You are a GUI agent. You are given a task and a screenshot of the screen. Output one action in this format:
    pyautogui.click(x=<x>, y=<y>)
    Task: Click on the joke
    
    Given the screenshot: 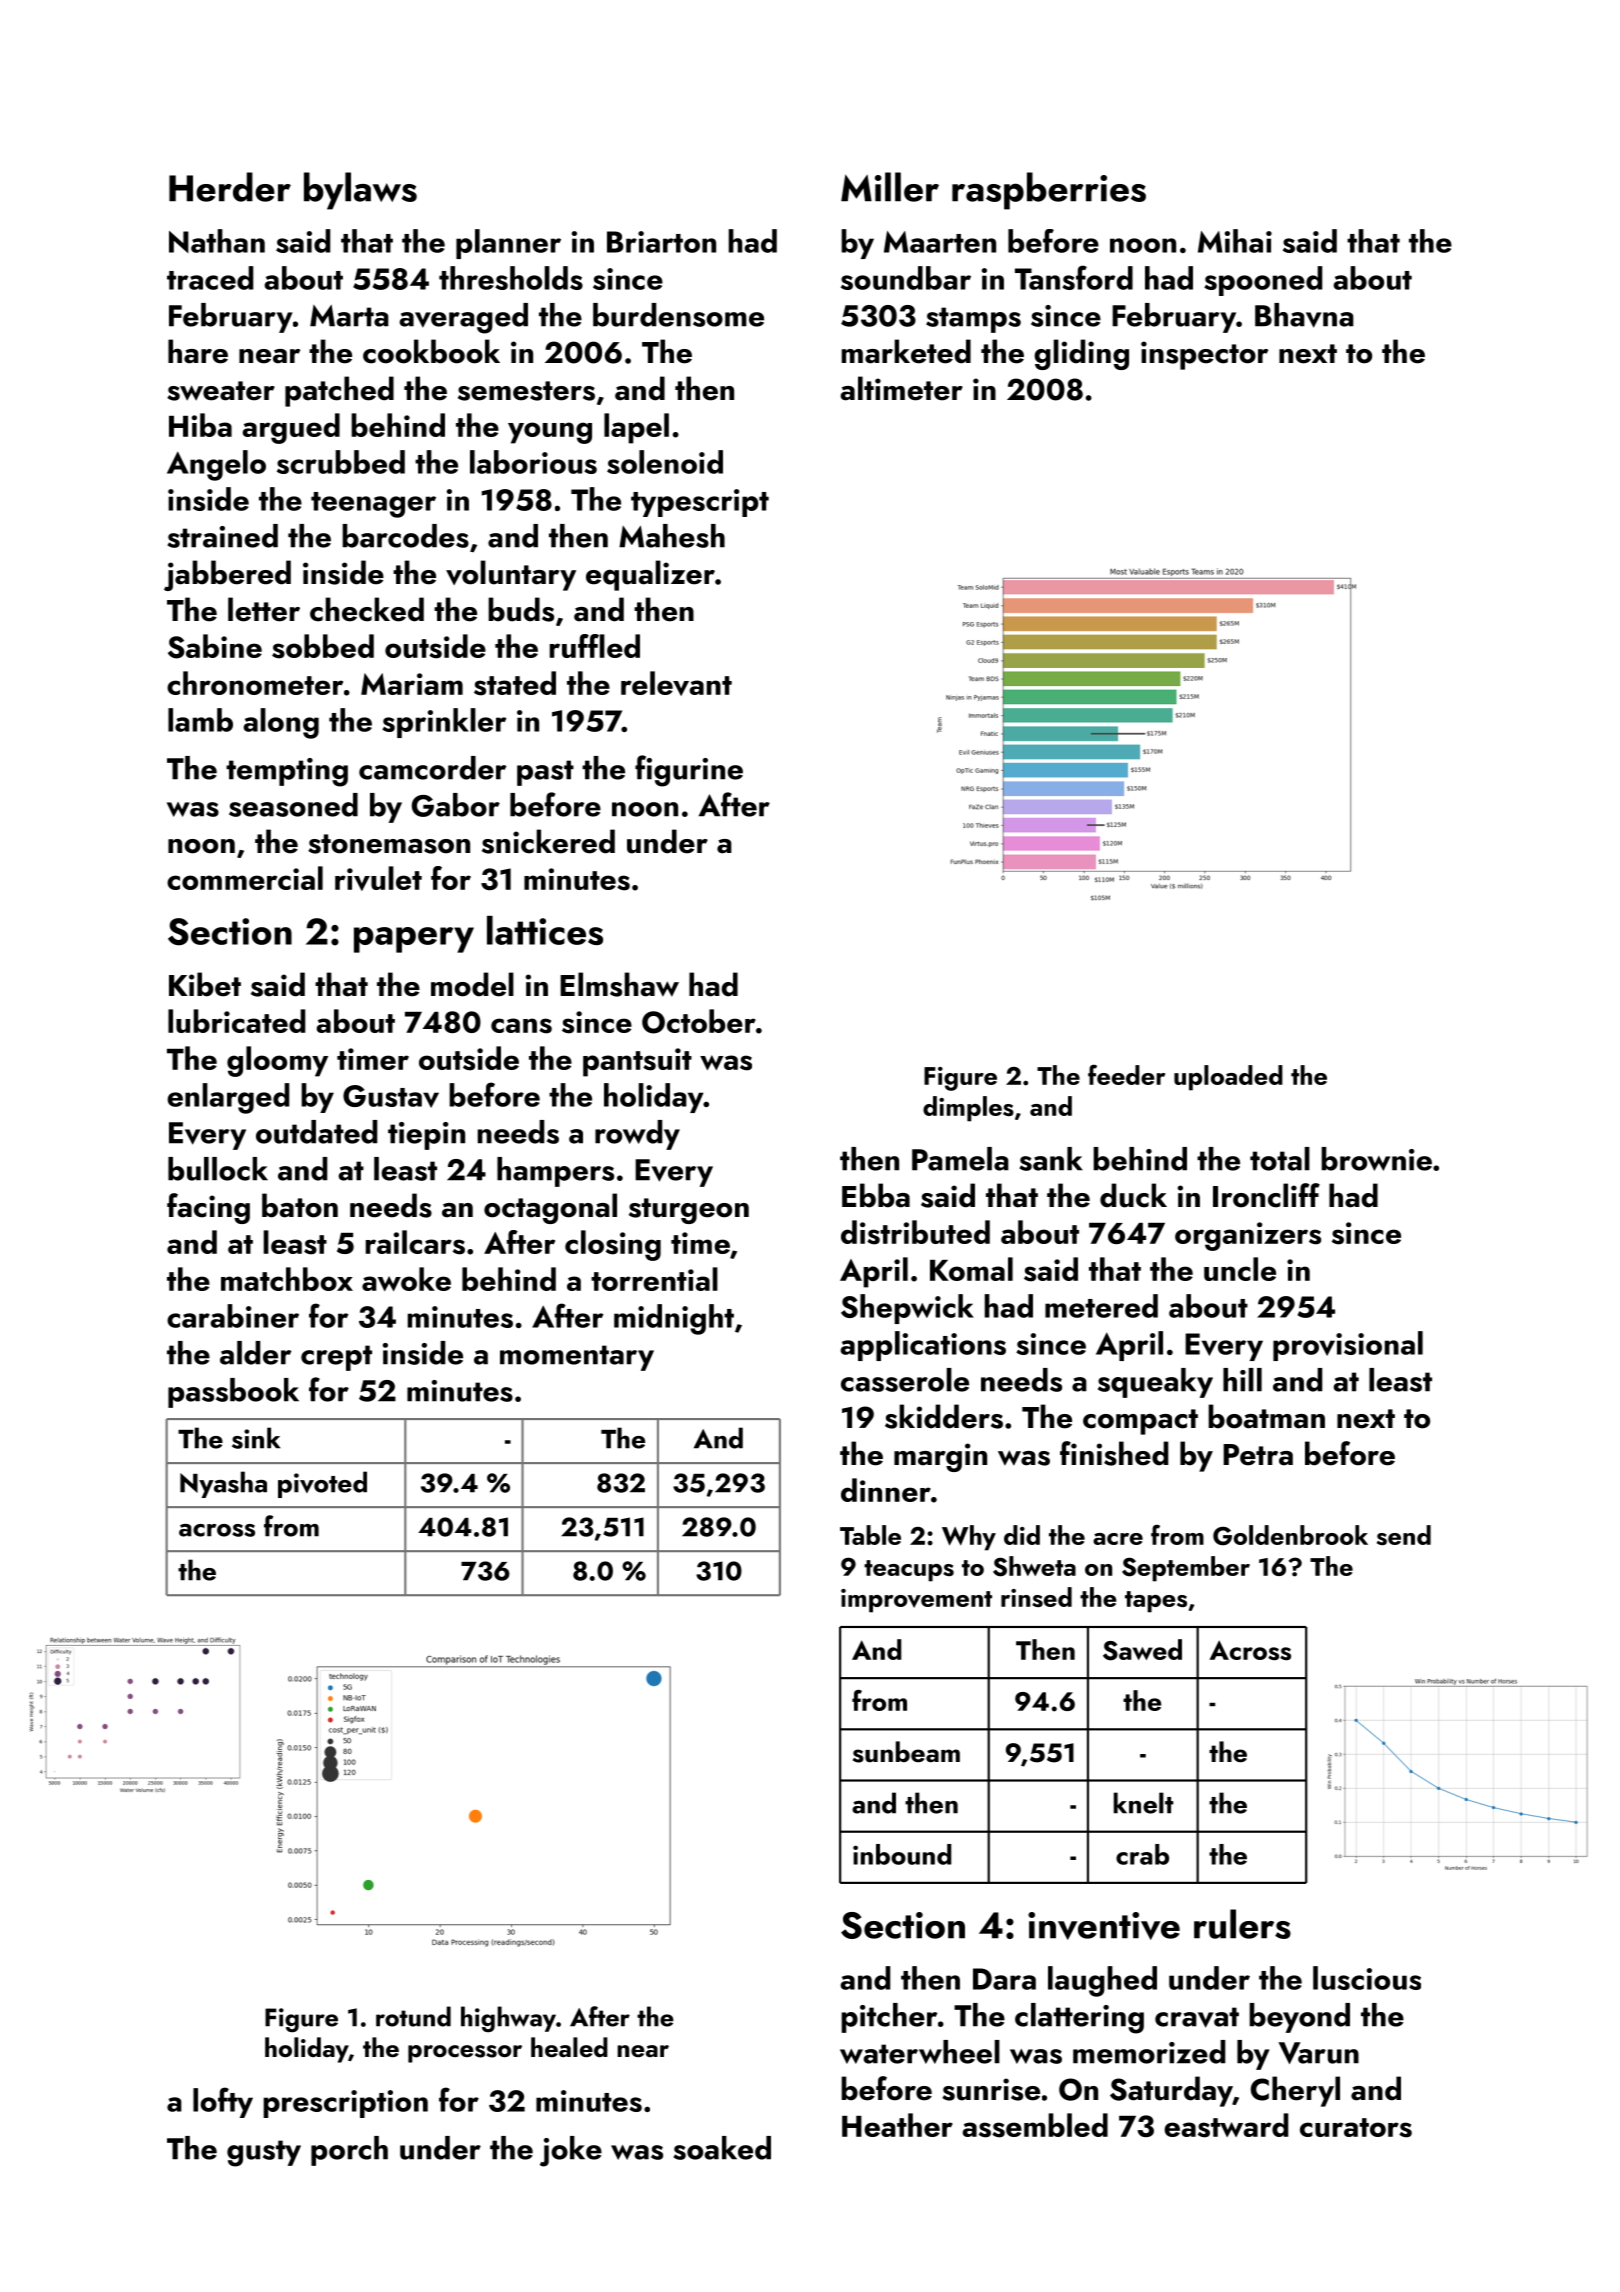 What is the action you would take?
    pyautogui.click(x=571, y=2151)
